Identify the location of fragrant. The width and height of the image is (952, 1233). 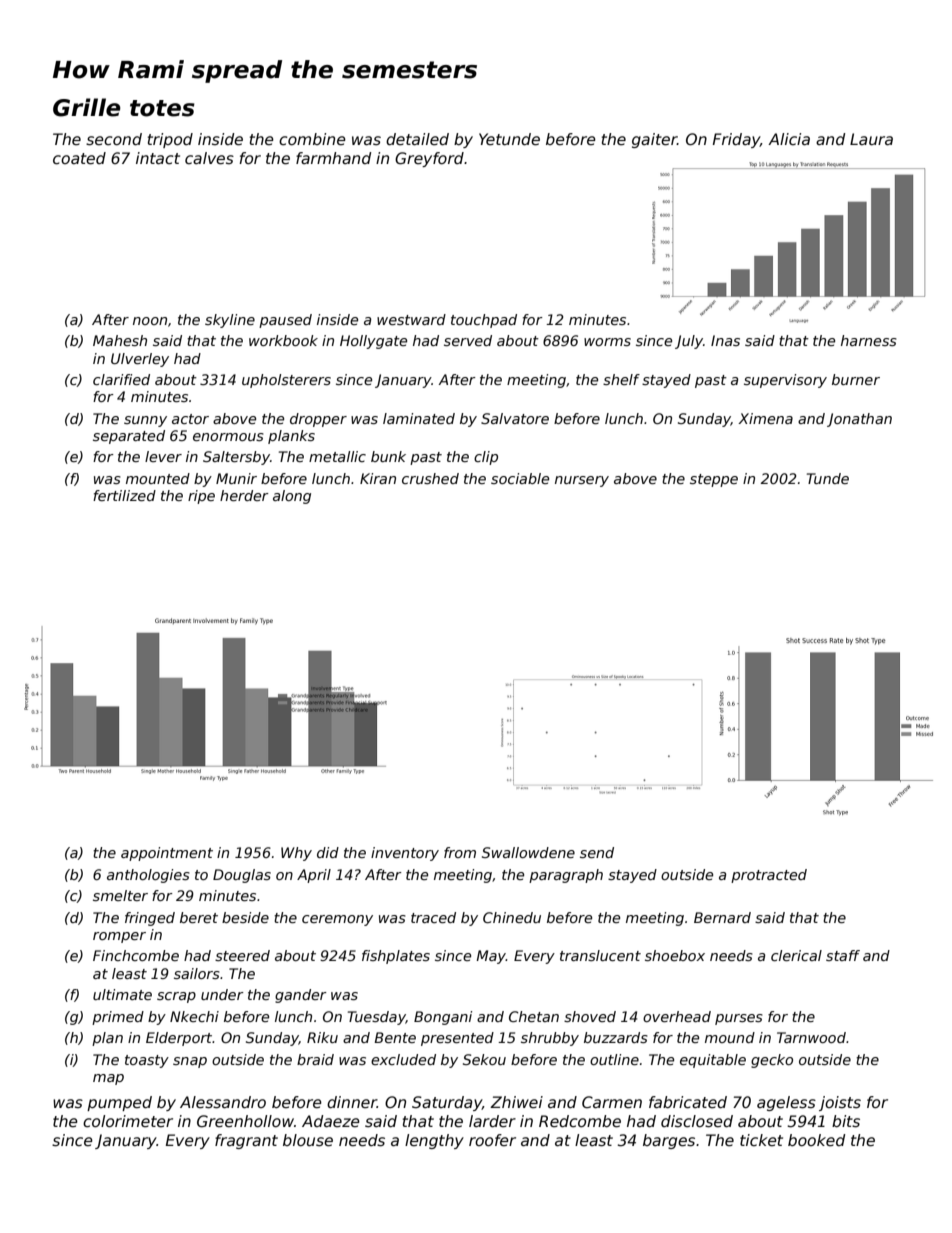
(246, 1141).
